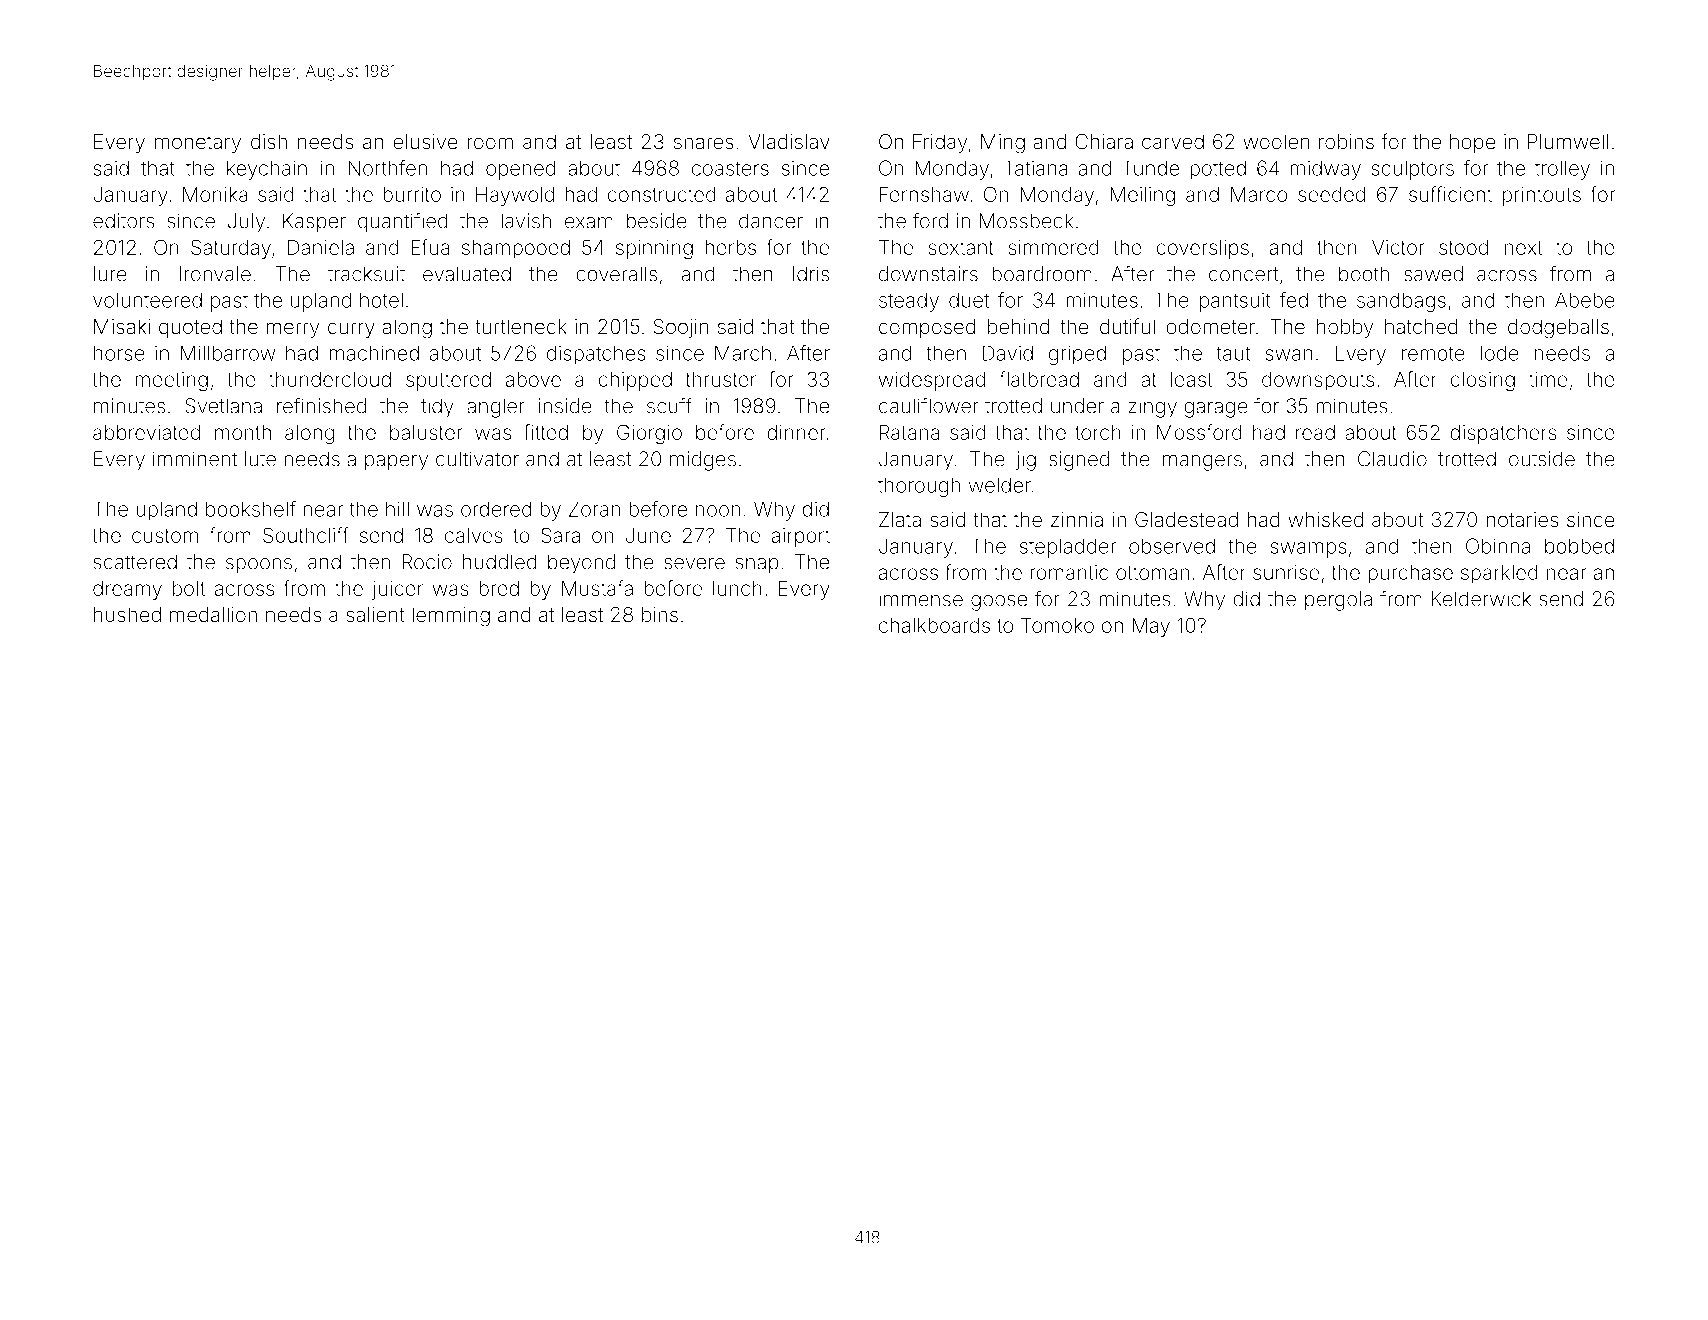 This screenshot has height=1320, width=1708. Describe the element at coordinates (1318, 381) in the screenshot. I see `downspouts` at that location.
